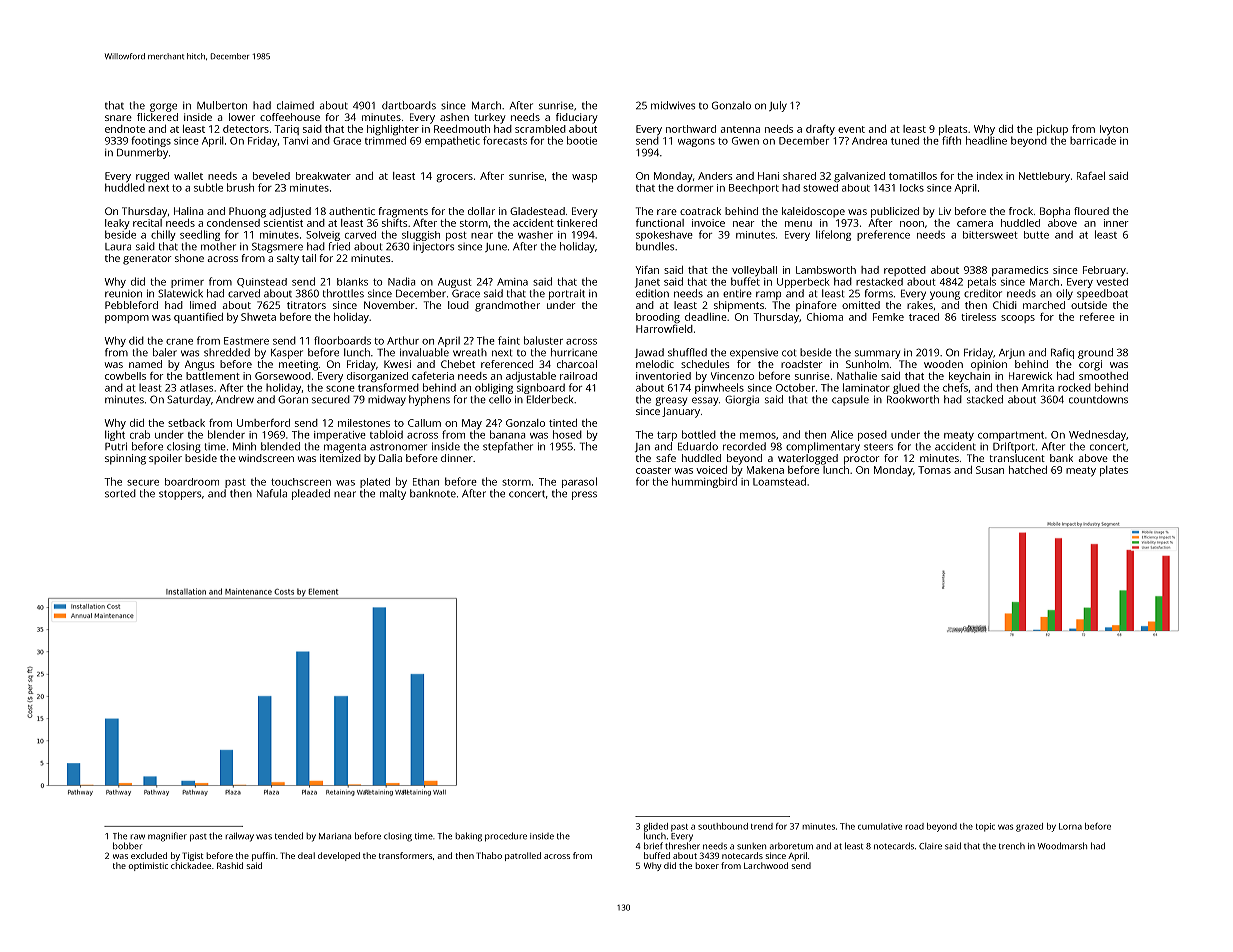  Describe the element at coordinates (912, 188) in the document. I see `locks` at that location.
